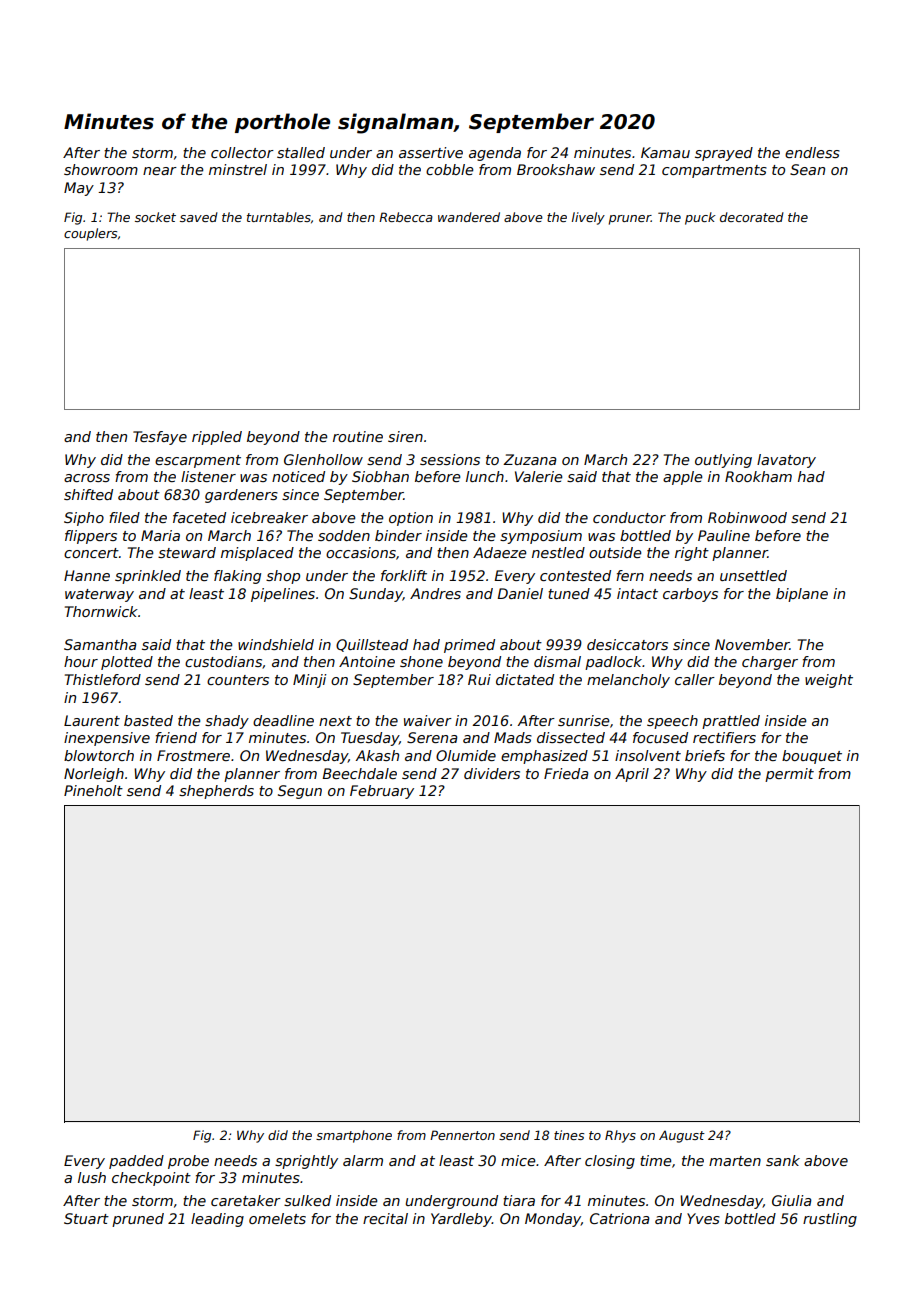  Describe the element at coordinates (385, 1218) in the page. I see `recital` at that location.
